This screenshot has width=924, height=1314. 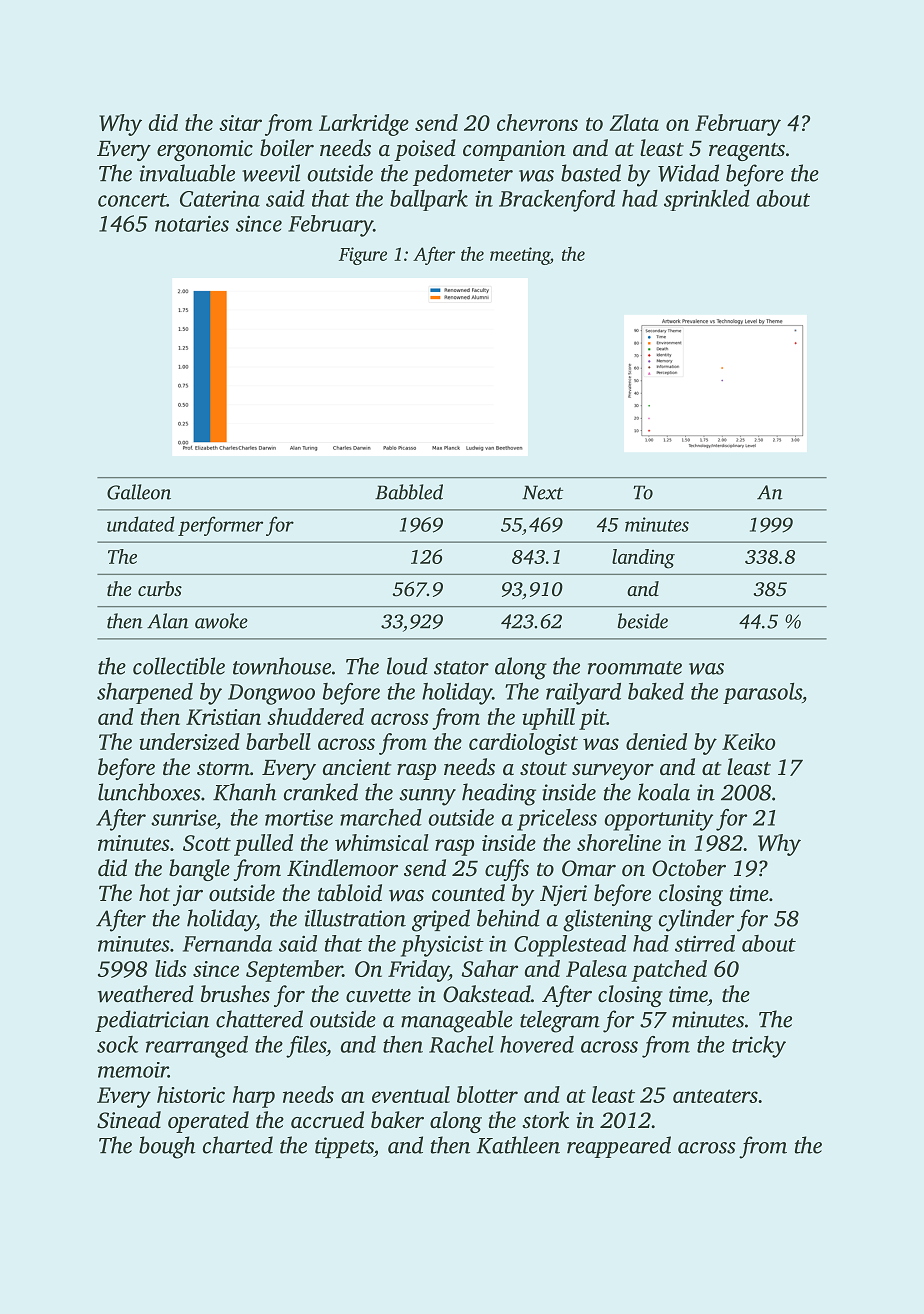 I want to click on reagents, so click(x=747, y=152).
